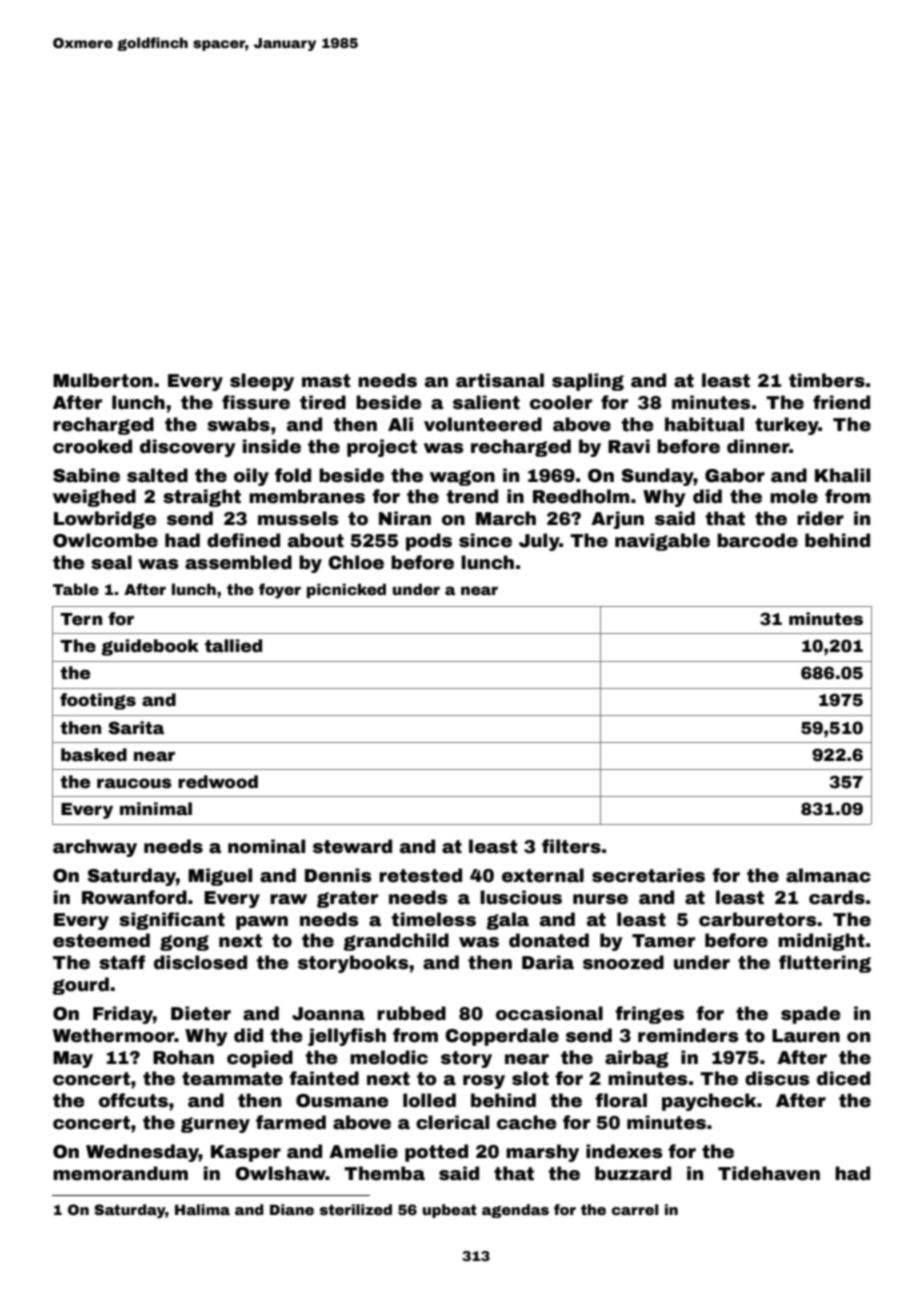 This screenshot has width=924, height=1308. I want to click on barcode, so click(757, 540).
